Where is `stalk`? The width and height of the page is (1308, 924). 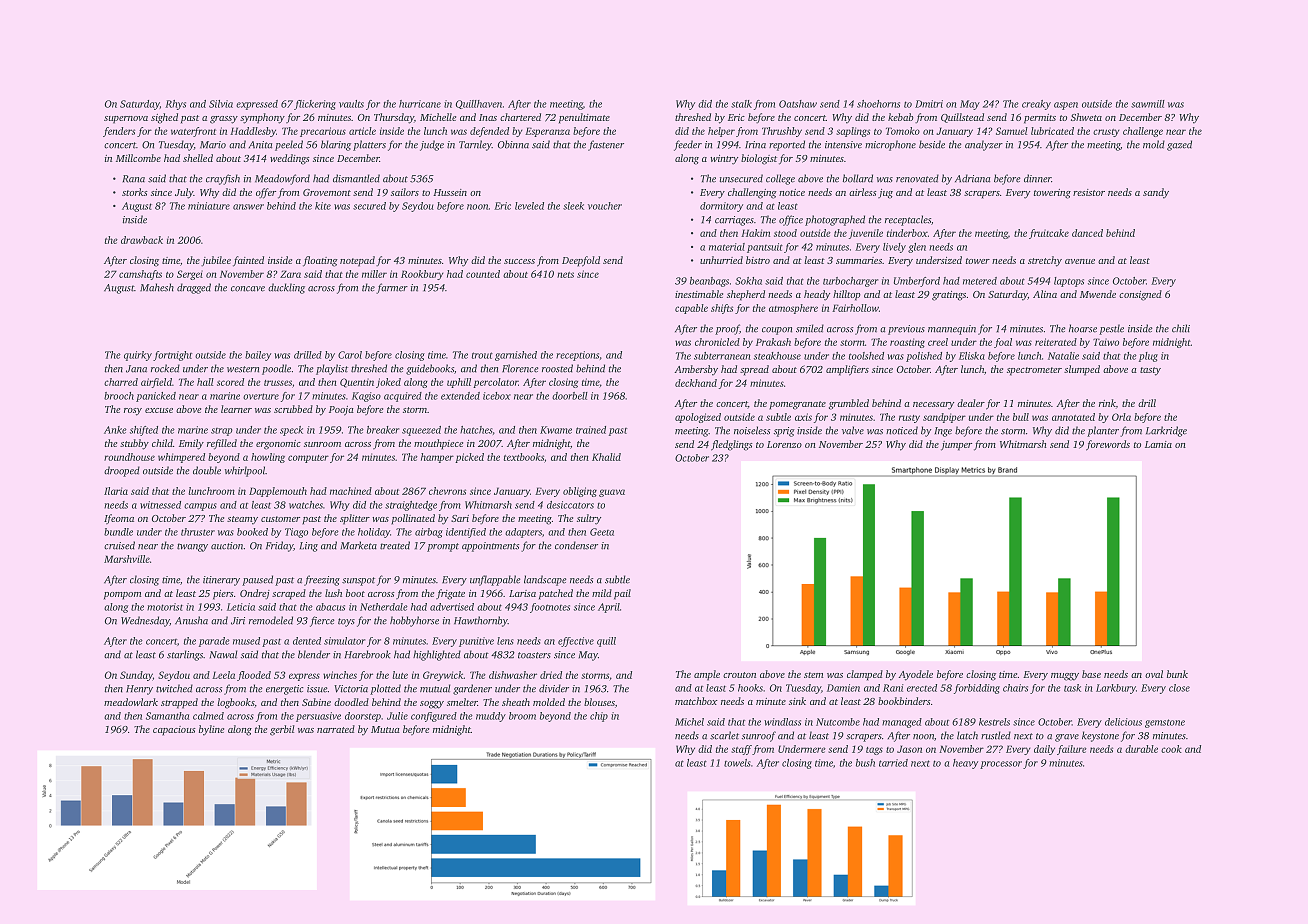
stalk is located at coordinates (741, 104).
